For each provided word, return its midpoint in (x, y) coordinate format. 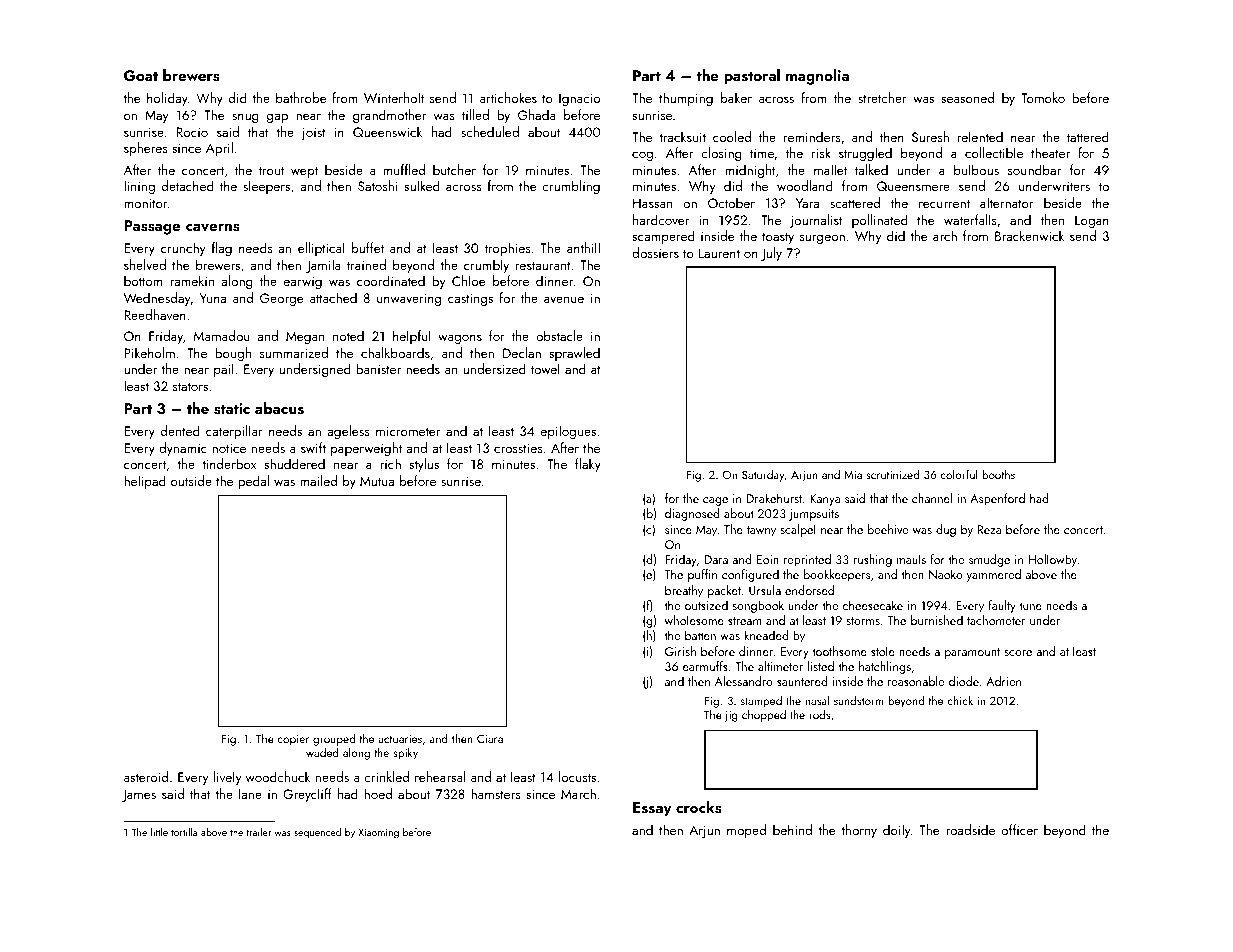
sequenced (317, 833)
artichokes (508, 97)
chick (960, 700)
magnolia (817, 77)
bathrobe (301, 97)
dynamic (183, 449)
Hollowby (1053, 560)
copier (293, 740)
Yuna (213, 298)
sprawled (574, 354)
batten (700, 635)
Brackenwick (1029, 235)
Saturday (763, 476)
